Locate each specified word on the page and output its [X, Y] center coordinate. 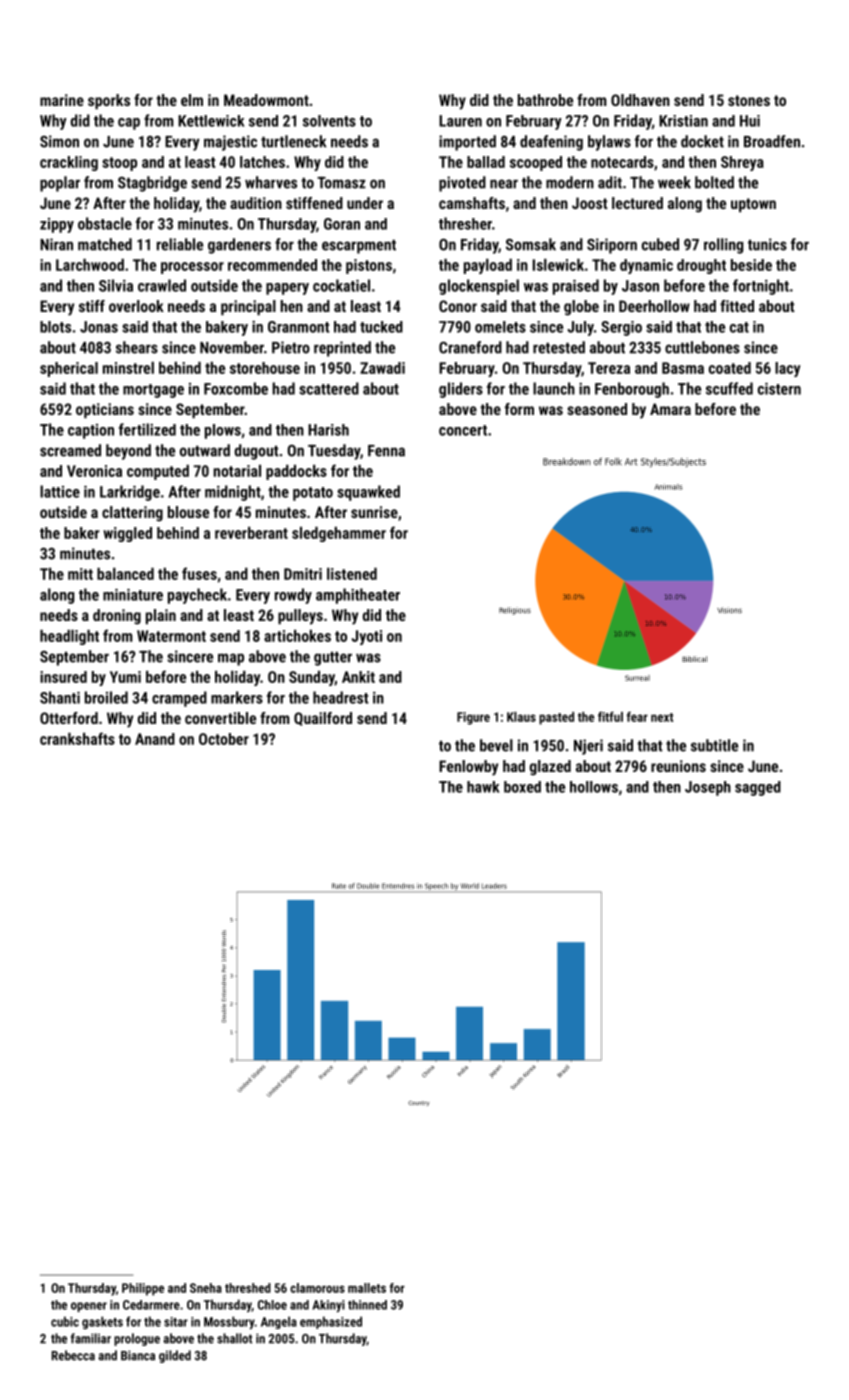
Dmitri [303, 574]
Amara [670, 409]
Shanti [60, 697]
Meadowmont [266, 100]
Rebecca [73, 1355]
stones [749, 100]
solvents [329, 121]
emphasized [331, 1322]
